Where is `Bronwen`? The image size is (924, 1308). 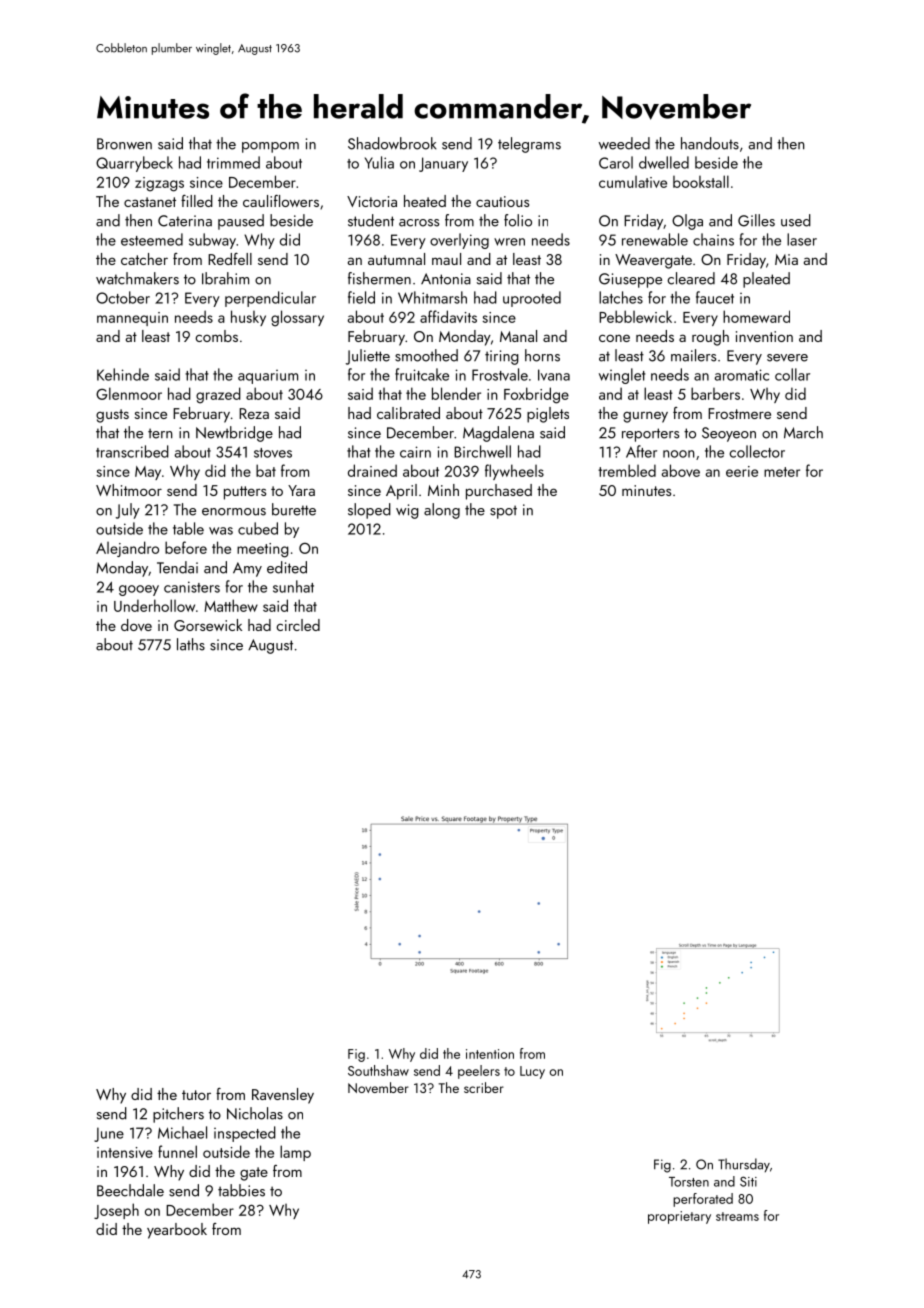
Bronwen is located at coordinates (124, 144).
